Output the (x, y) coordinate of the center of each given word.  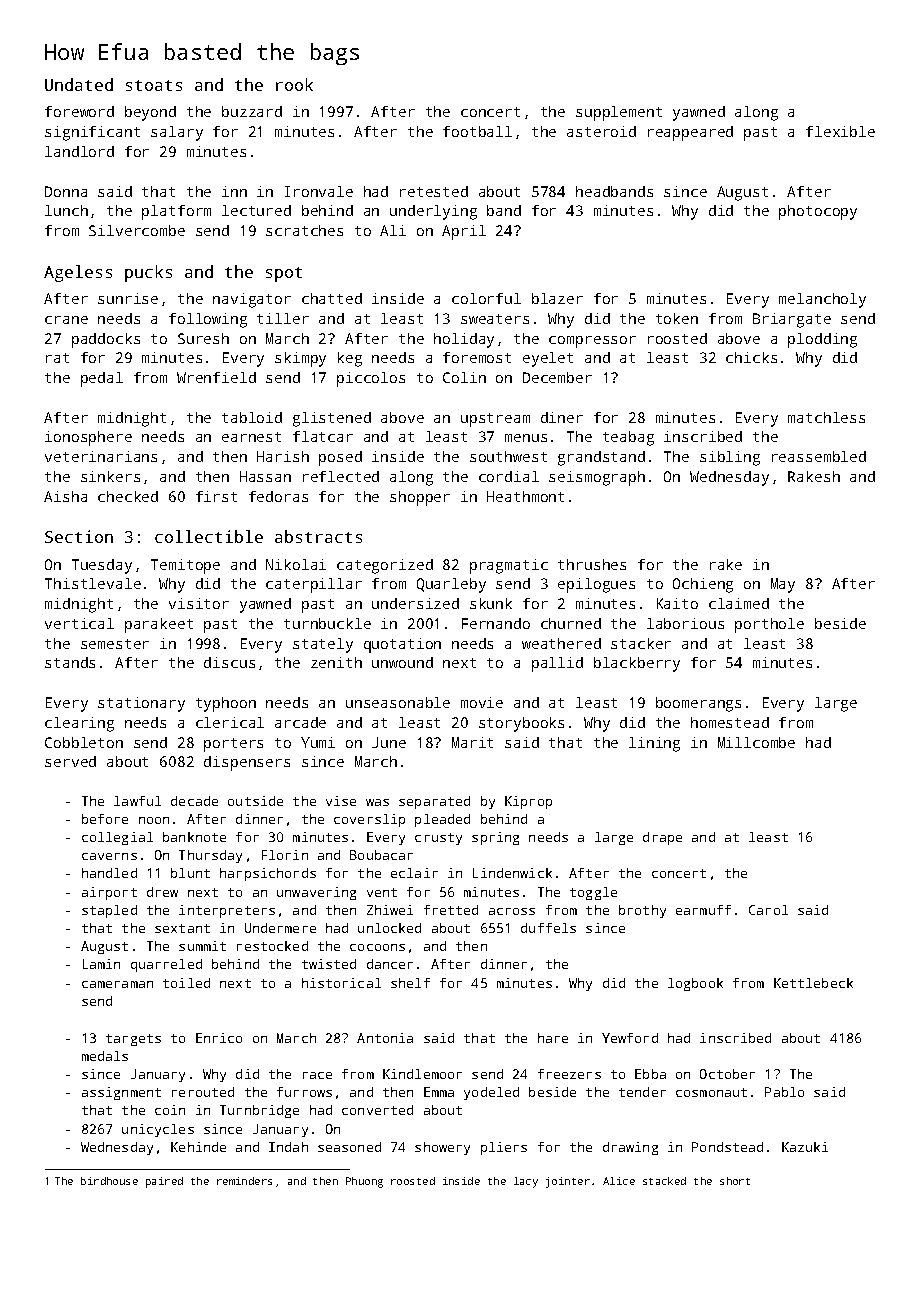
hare (553, 1038)
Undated (79, 84)
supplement (619, 113)
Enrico (219, 1038)
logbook (695, 984)
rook (294, 84)
